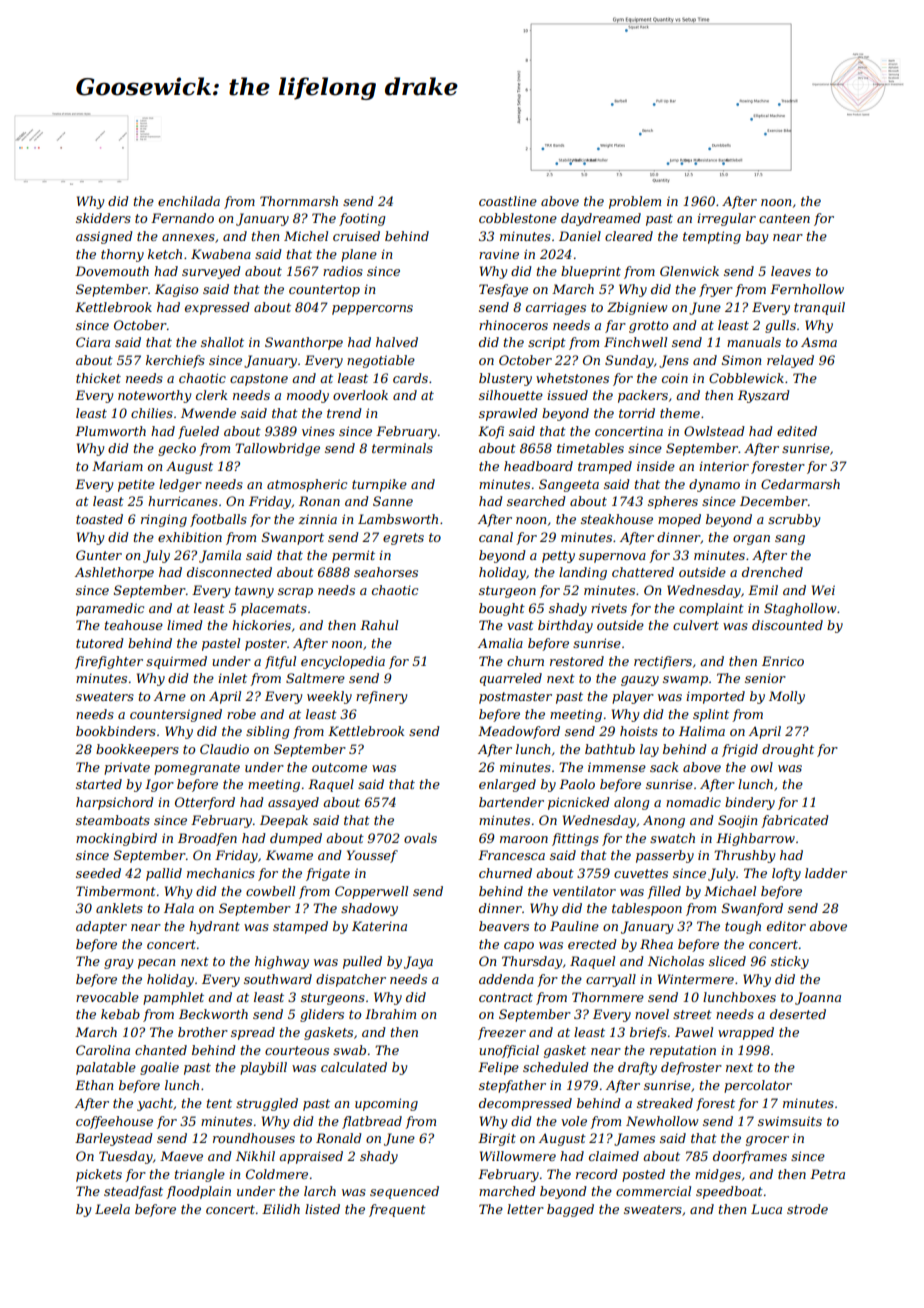 The height and width of the image is (1308, 924). Describe the element at coordinates (696, 625) in the image. I see `culvert` at that location.
